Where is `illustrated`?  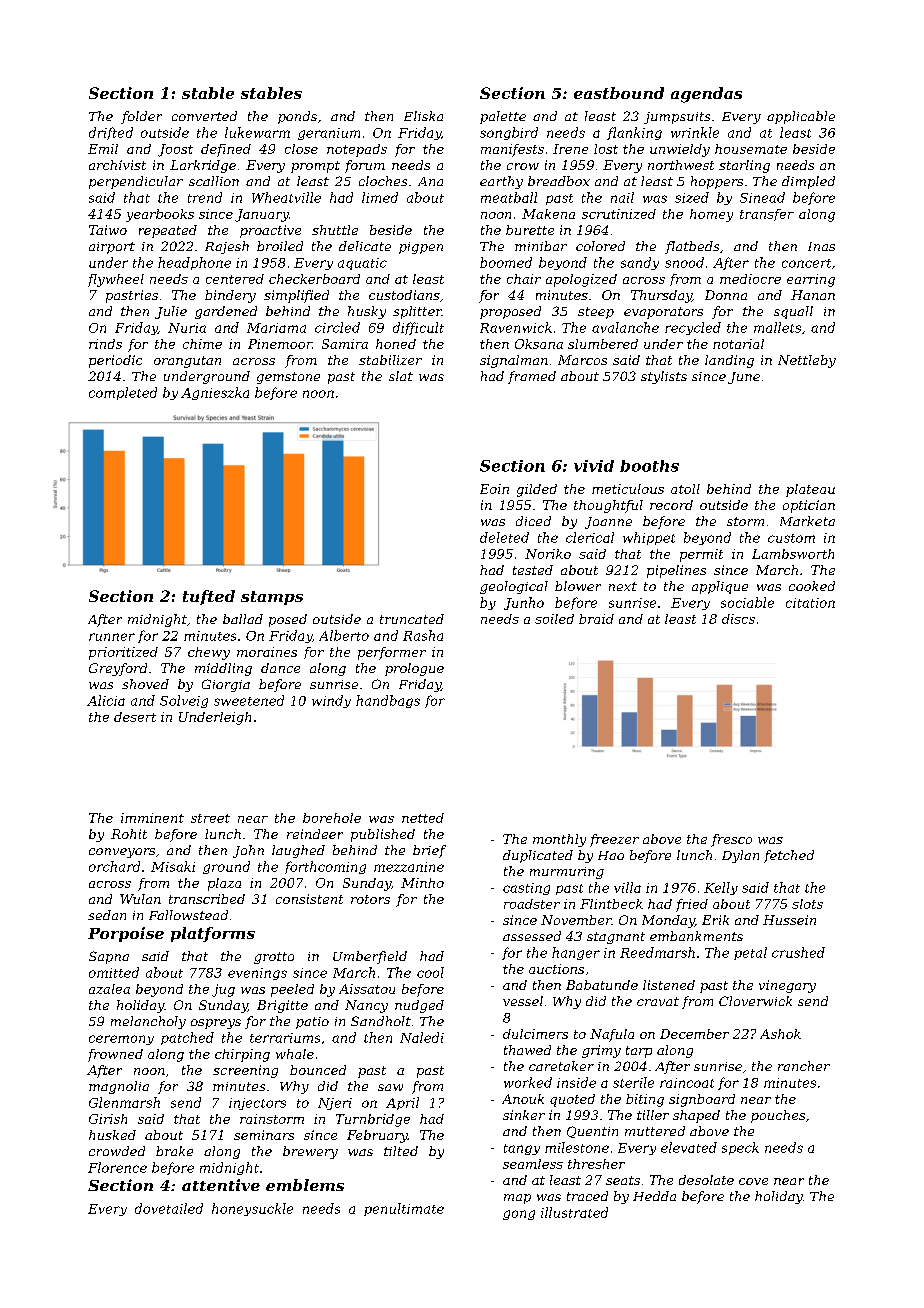 illustrated is located at coordinates (574, 1212).
